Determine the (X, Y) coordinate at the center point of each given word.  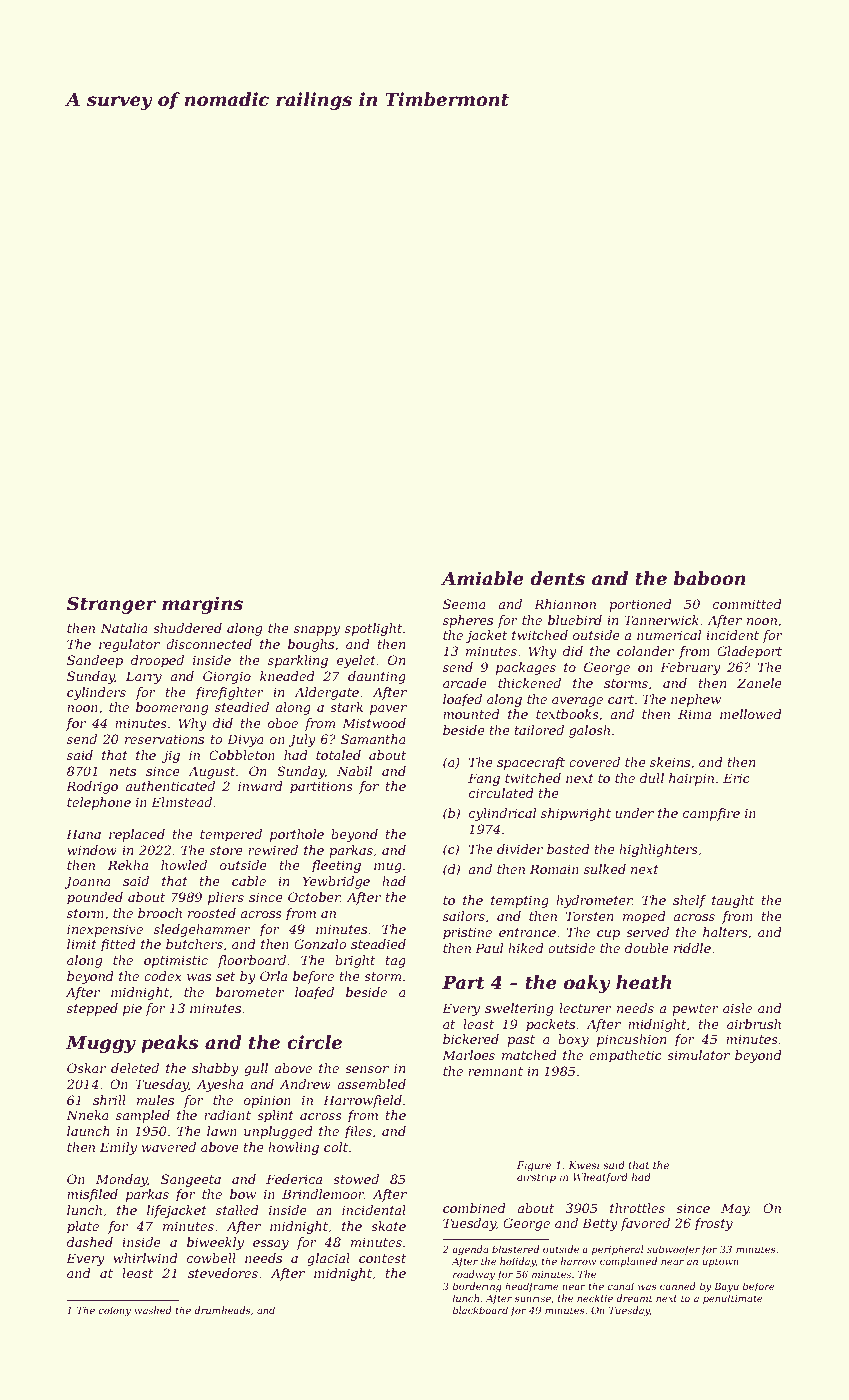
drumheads (222, 1310)
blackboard (480, 1310)
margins (202, 605)
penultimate (733, 1299)
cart (621, 699)
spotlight (373, 629)
